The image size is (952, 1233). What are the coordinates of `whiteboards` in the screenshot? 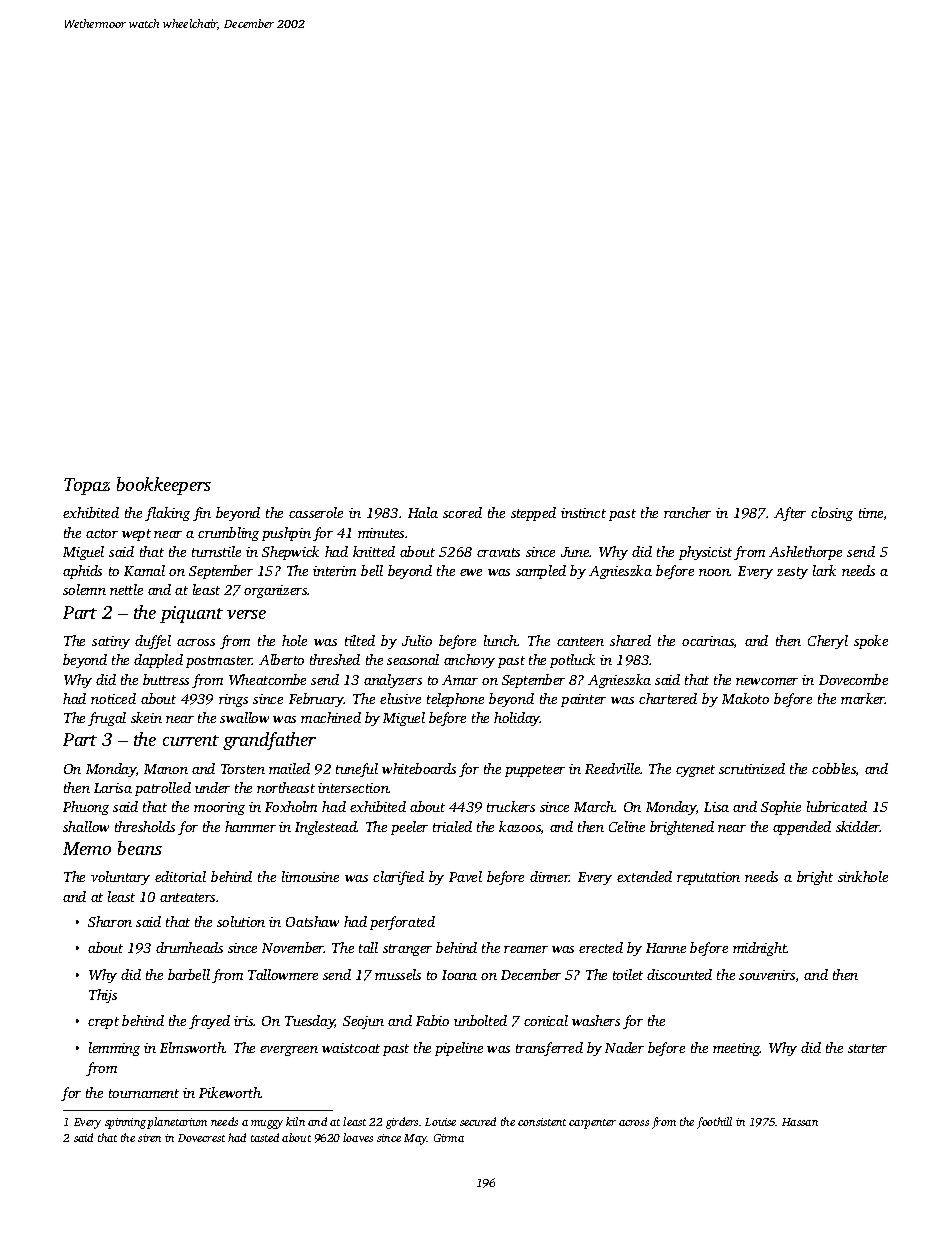 It's located at (419, 768).
